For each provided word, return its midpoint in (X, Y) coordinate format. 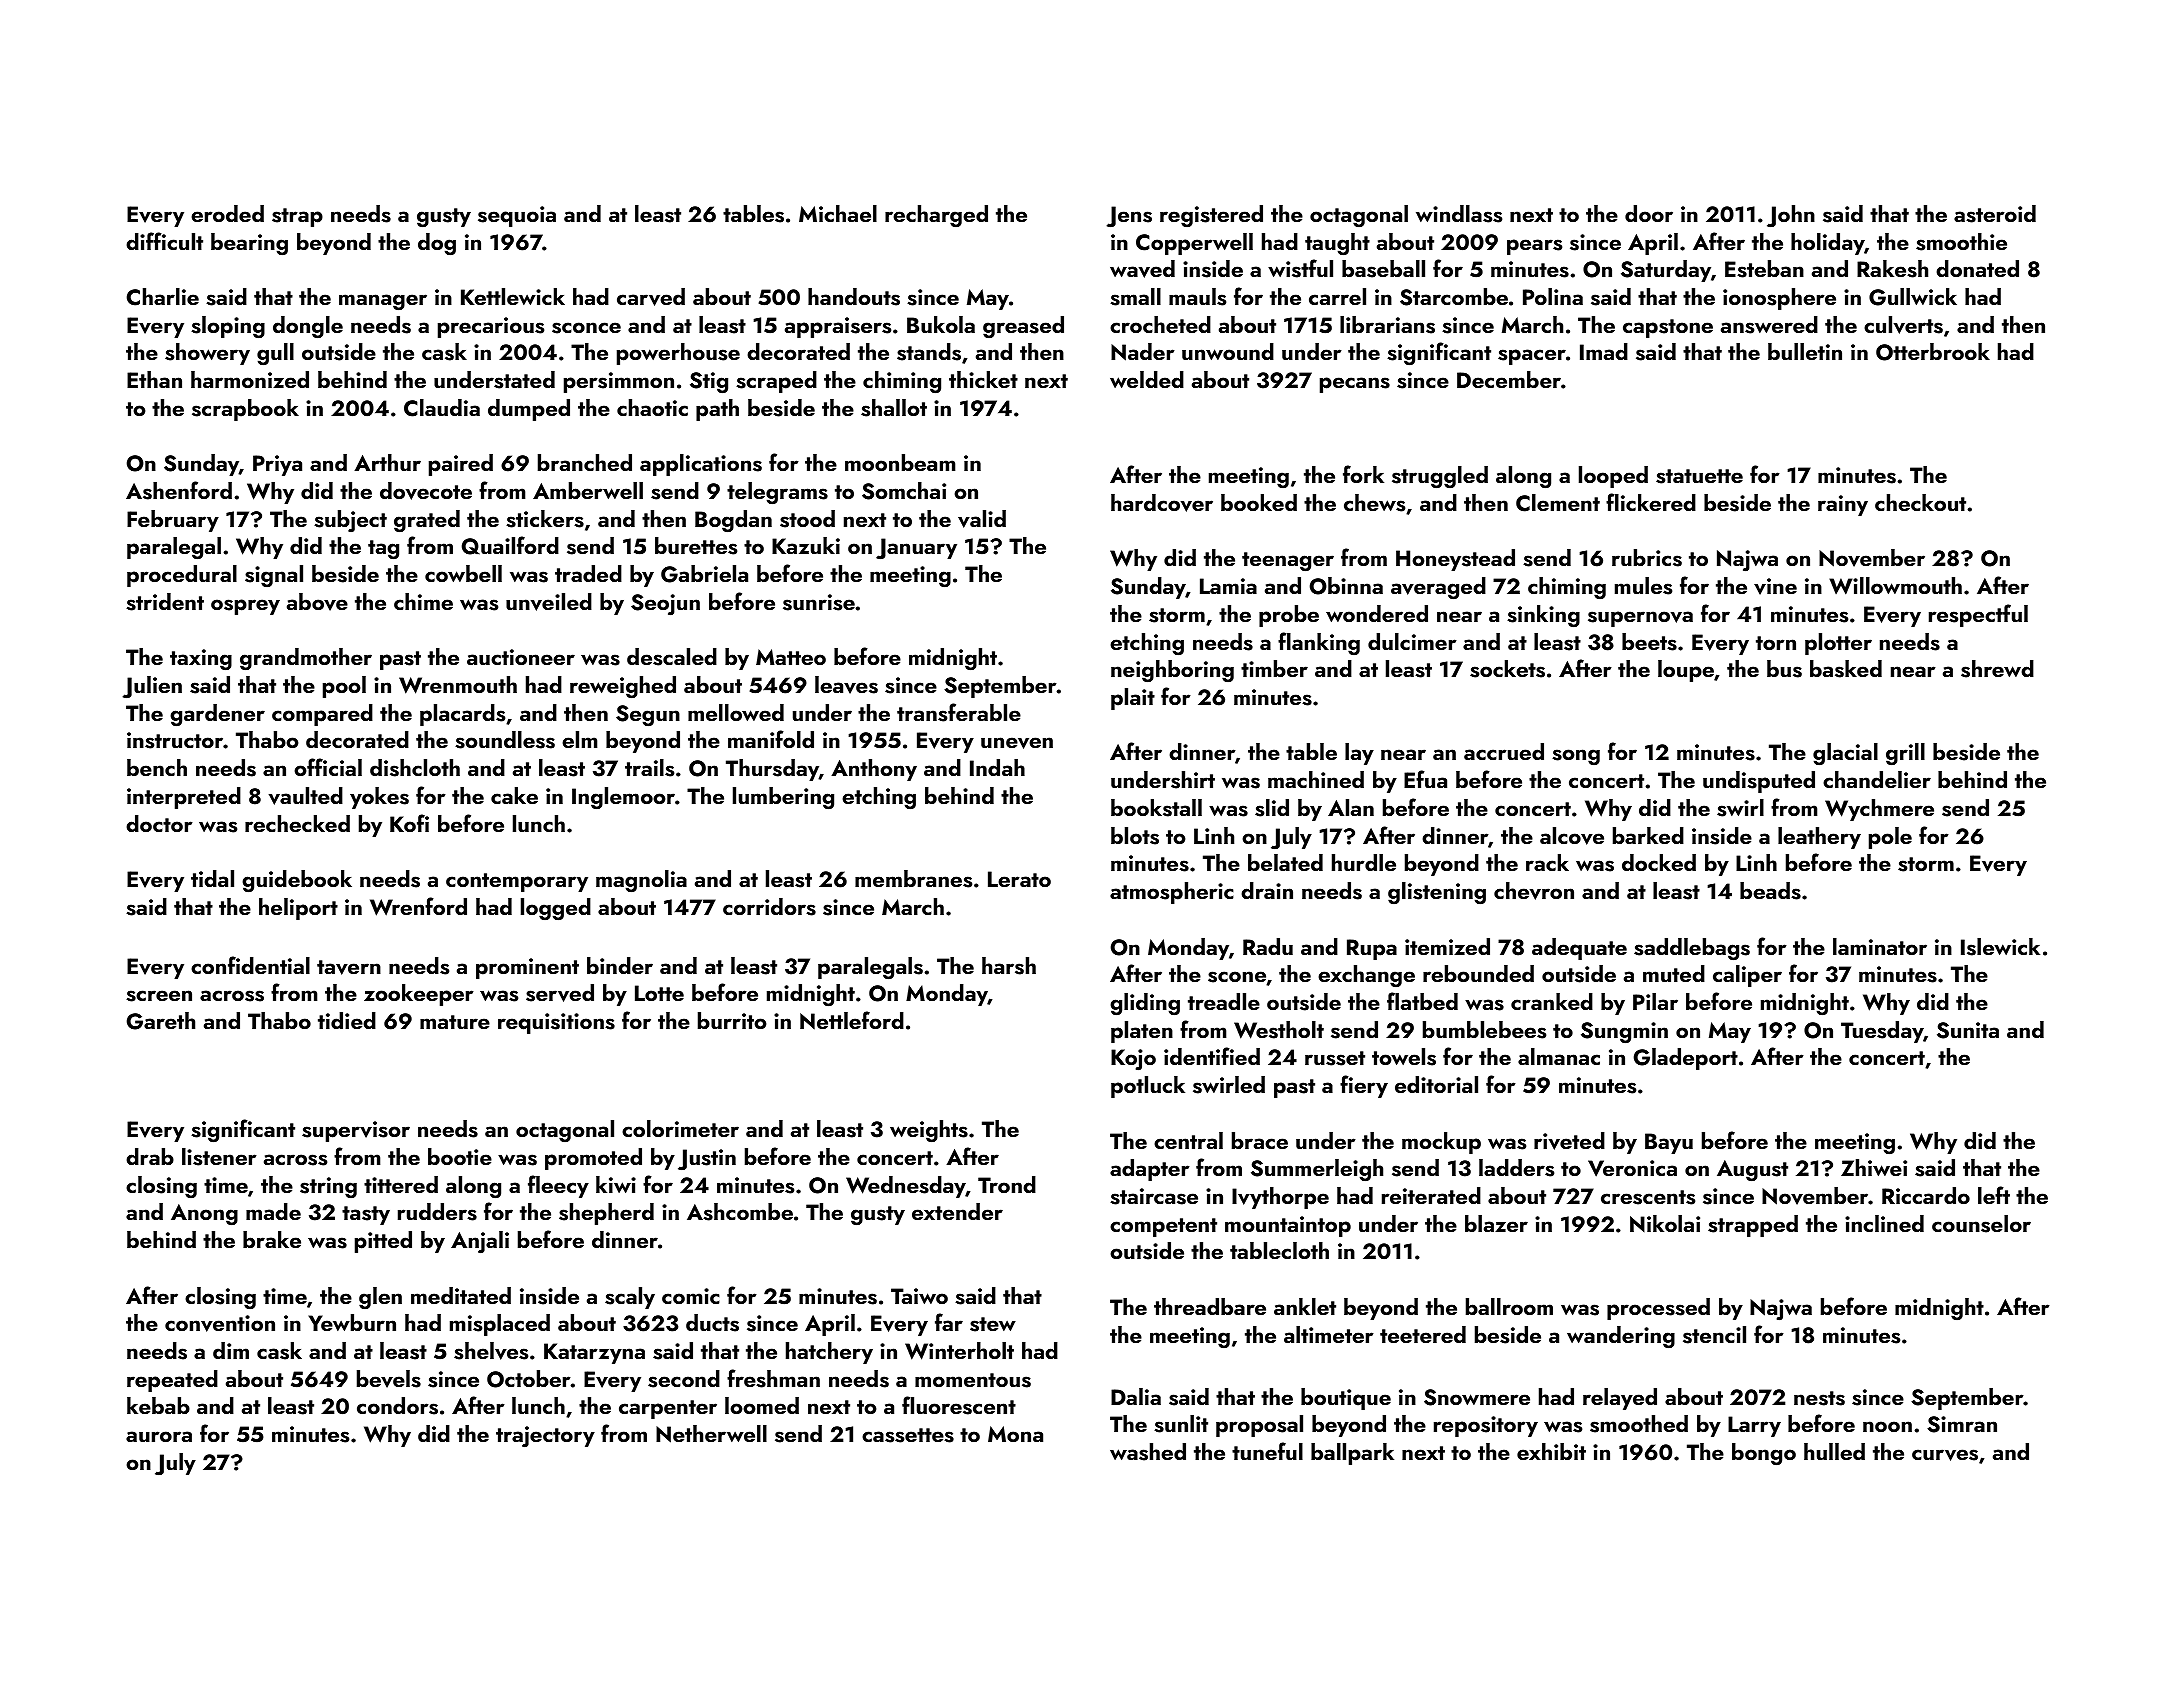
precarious (491, 327)
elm (579, 739)
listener (219, 1157)
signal (274, 576)
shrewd (1997, 669)
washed (1148, 1452)
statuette (1699, 476)
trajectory (545, 1437)
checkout (1920, 502)
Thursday (772, 770)
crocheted (1160, 324)
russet (1335, 1058)
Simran (1962, 1424)
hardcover (1162, 503)
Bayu (1669, 1143)
